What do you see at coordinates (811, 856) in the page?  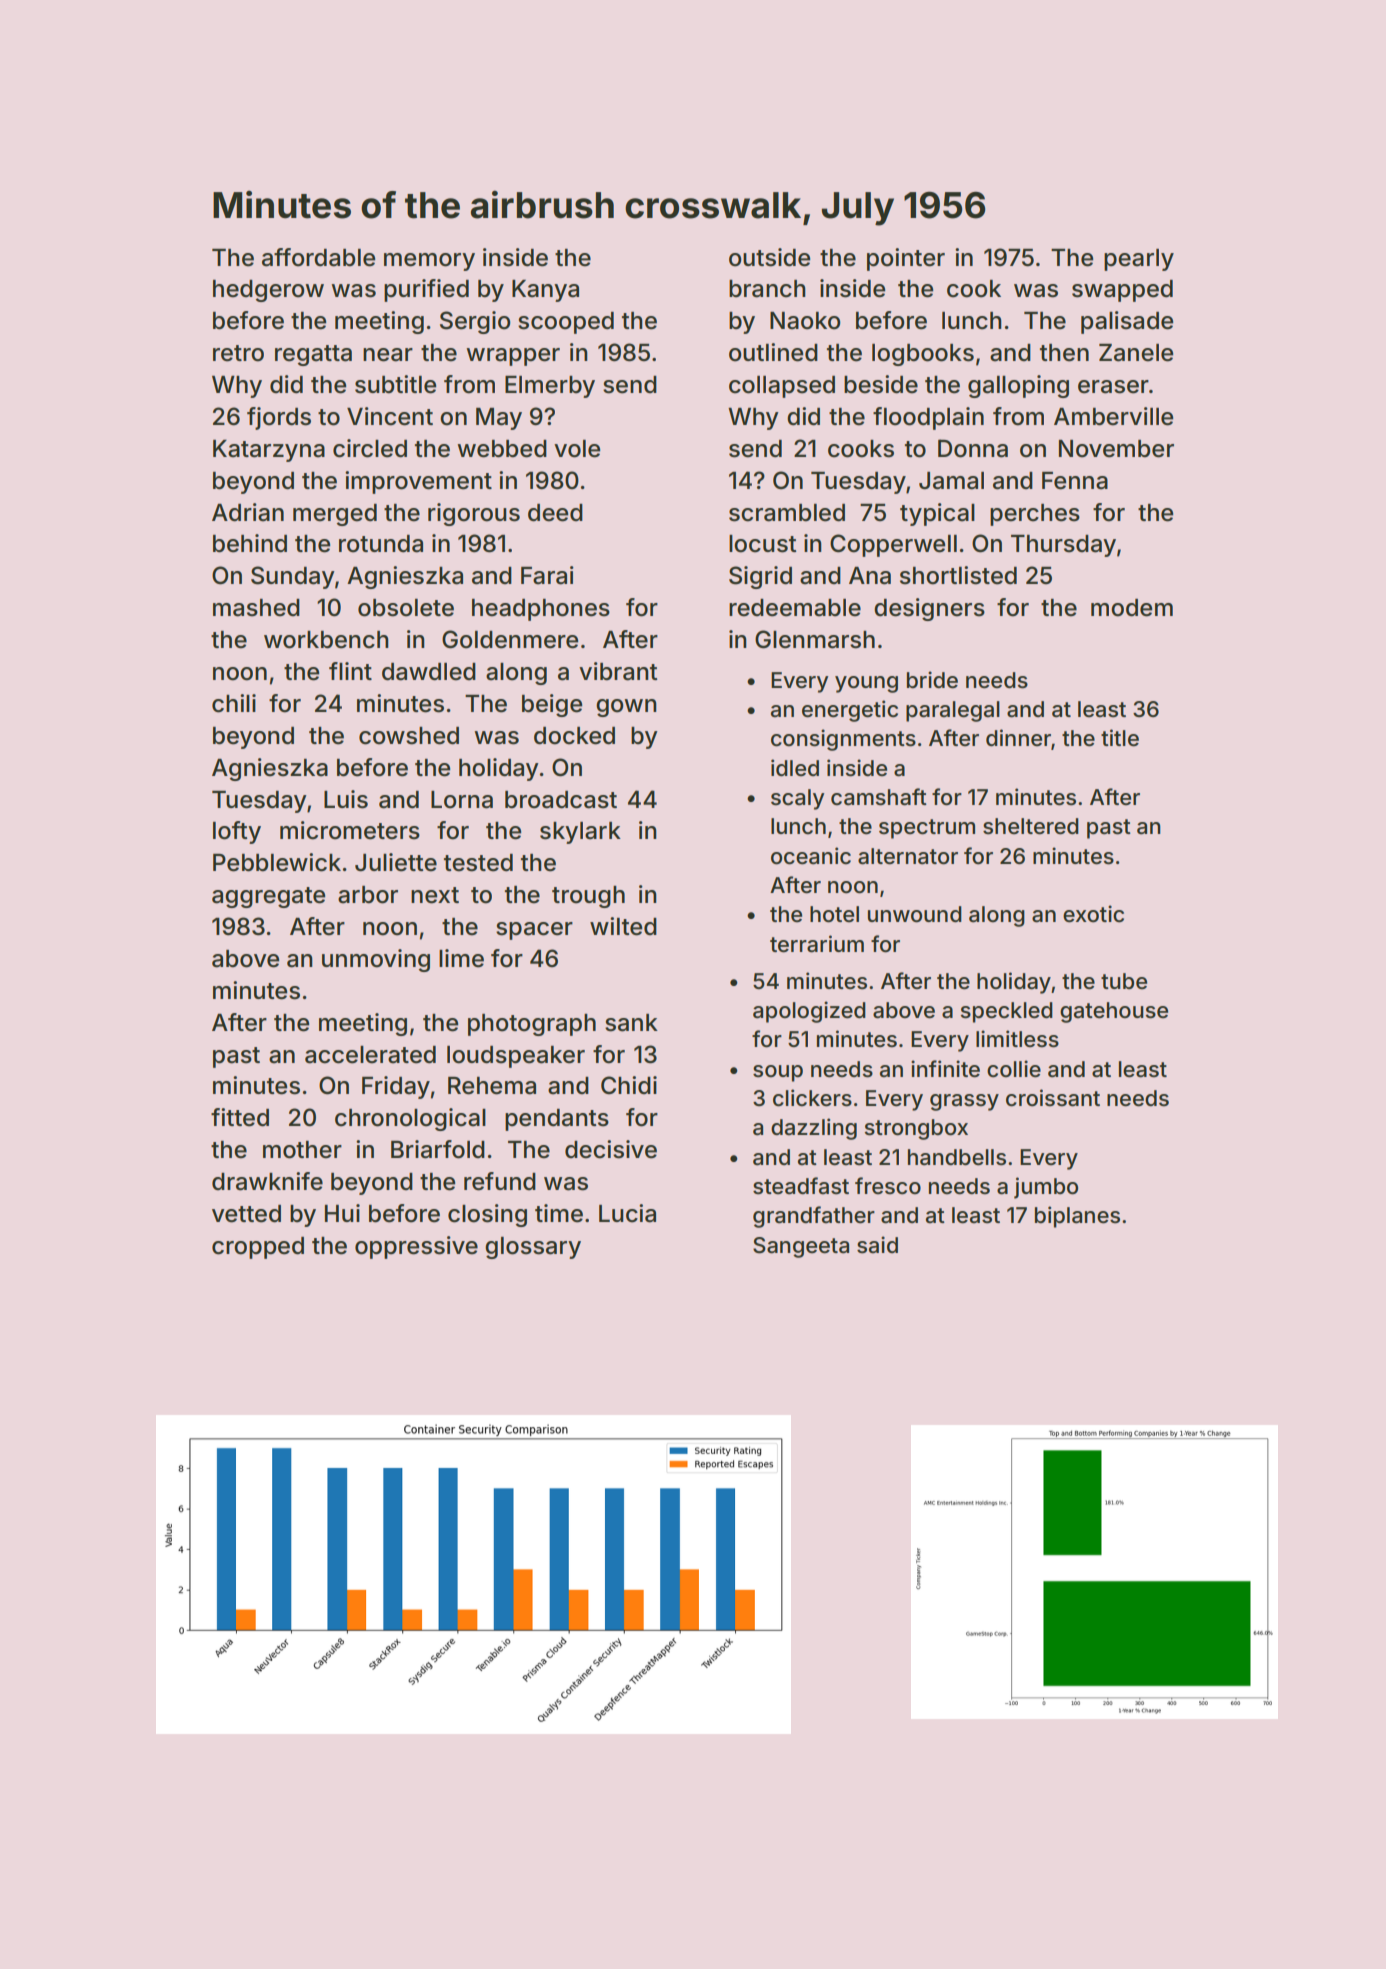 I see `oceanic` at bounding box center [811, 856].
